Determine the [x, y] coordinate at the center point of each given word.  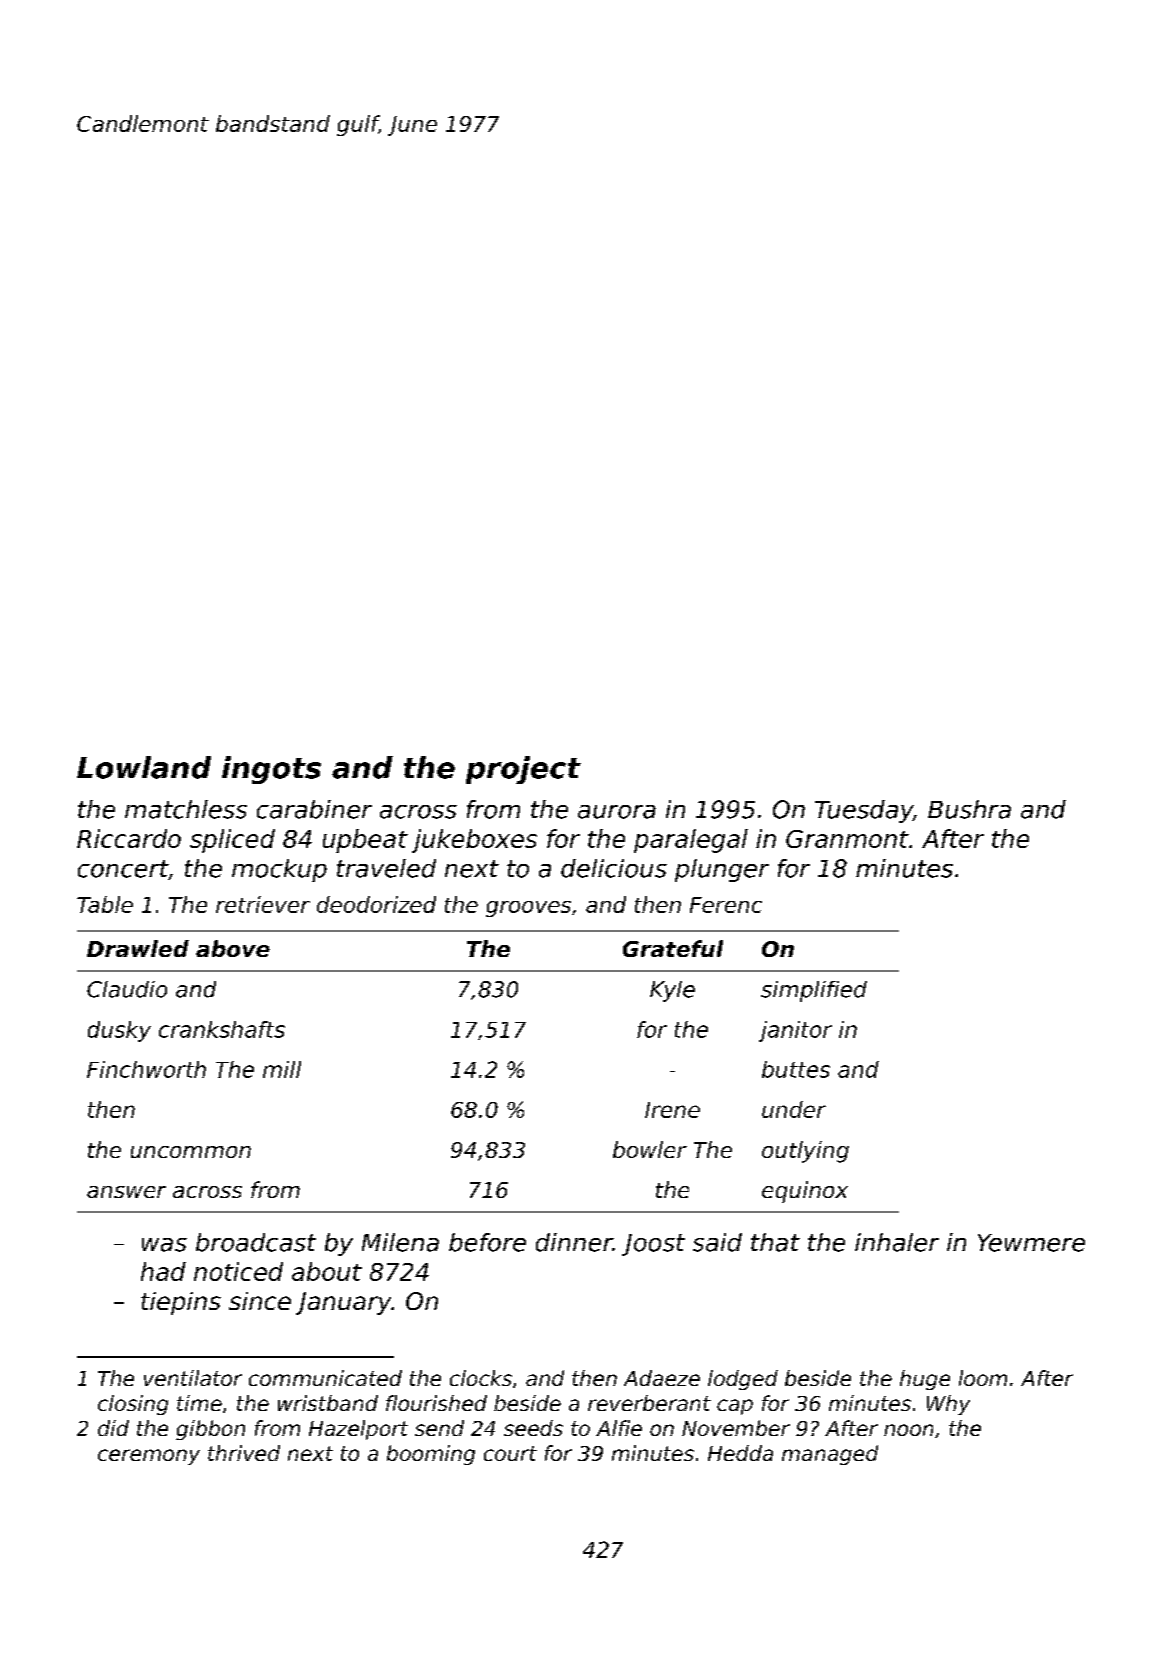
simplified [814, 991]
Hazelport [358, 1430]
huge [925, 1380]
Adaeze [662, 1378]
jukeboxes [474, 841]
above [233, 948]
